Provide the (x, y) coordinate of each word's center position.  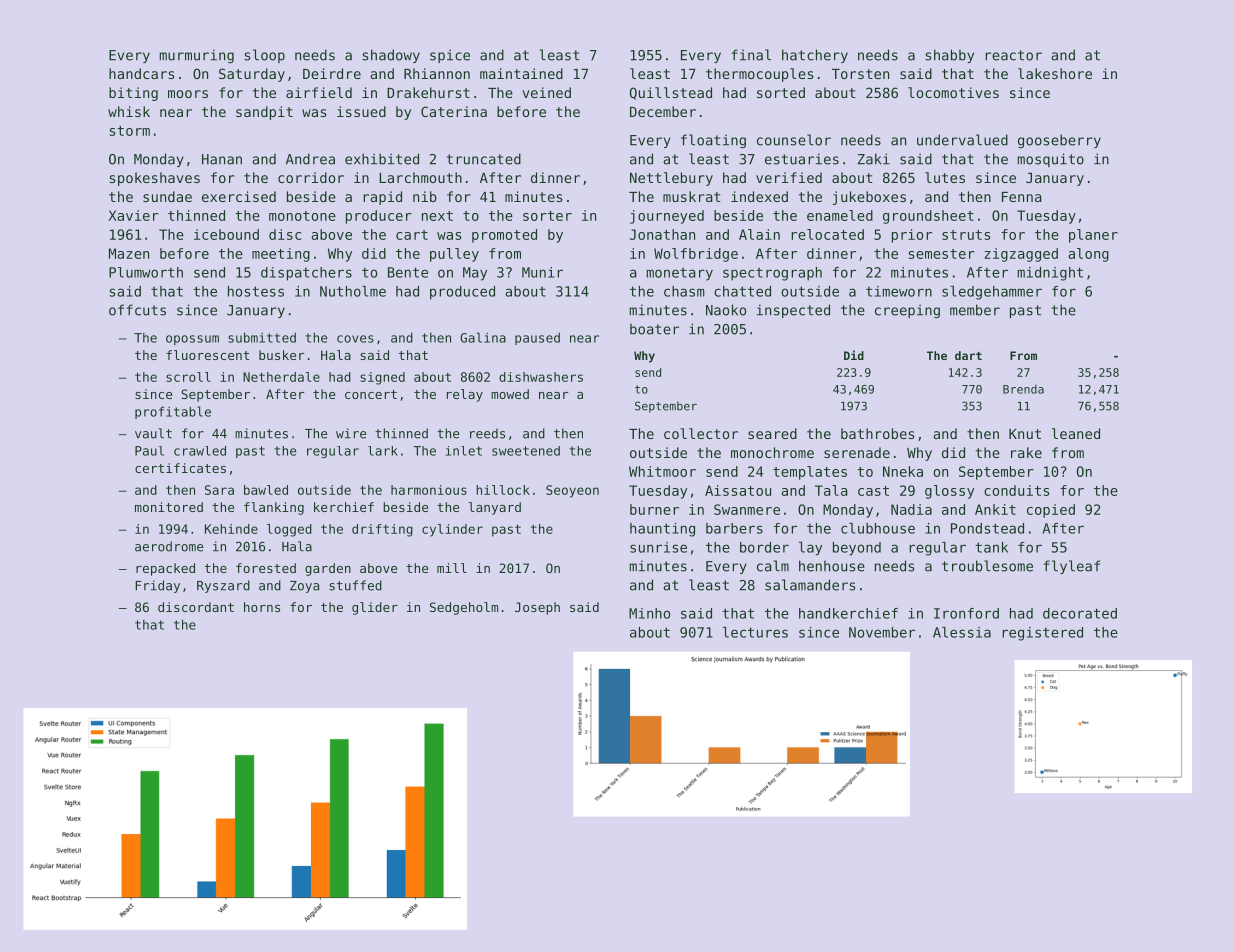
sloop (264, 56)
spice (450, 56)
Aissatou (738, 490)
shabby (949, 56)
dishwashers (541, 377)
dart (968, 355)
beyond (857, 549)
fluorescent (207, 355)
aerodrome (169, 546)
